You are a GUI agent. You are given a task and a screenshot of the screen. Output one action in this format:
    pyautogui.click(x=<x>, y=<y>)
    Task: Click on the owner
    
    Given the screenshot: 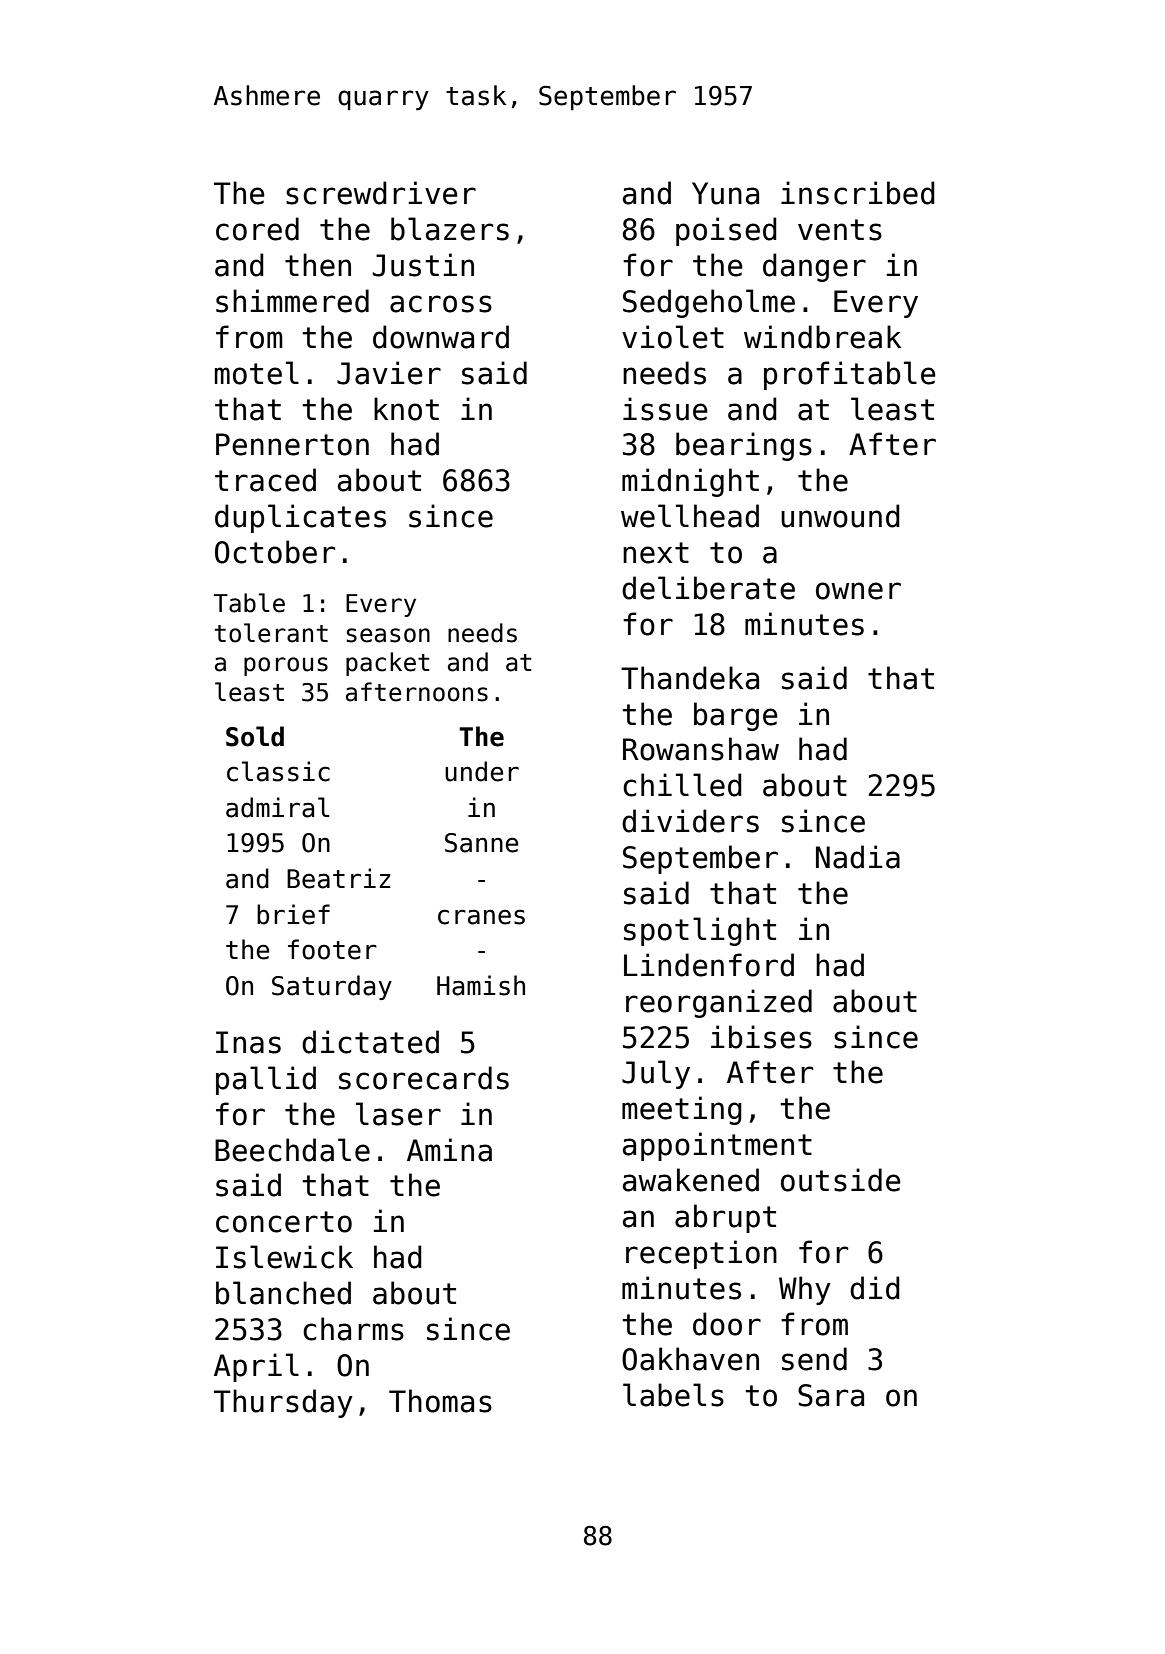 What is the action you would take?
    pyautogui.click(x=858, y=591)
